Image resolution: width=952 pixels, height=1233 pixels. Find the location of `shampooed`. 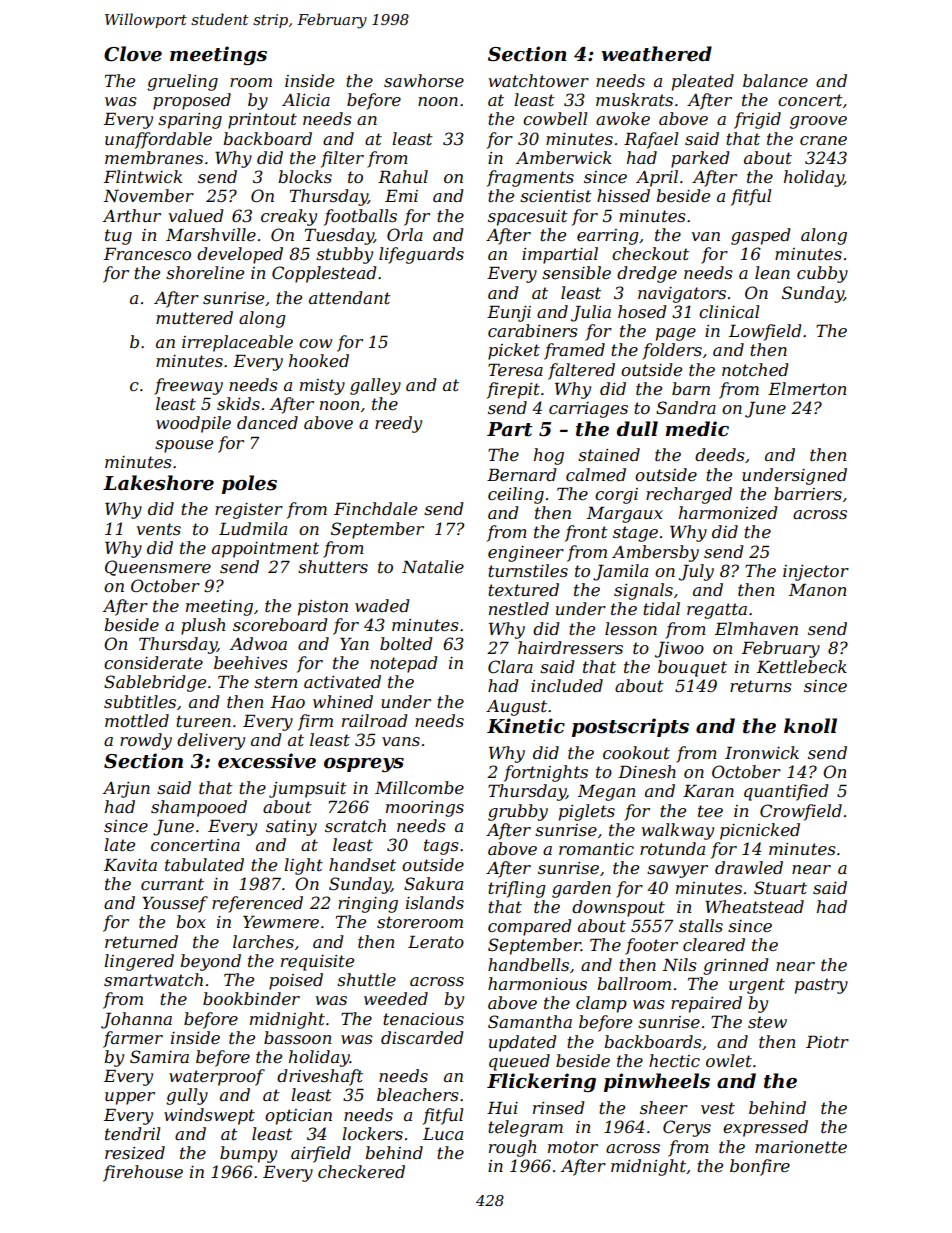

shampooed is located at coordinates (199, 808).
